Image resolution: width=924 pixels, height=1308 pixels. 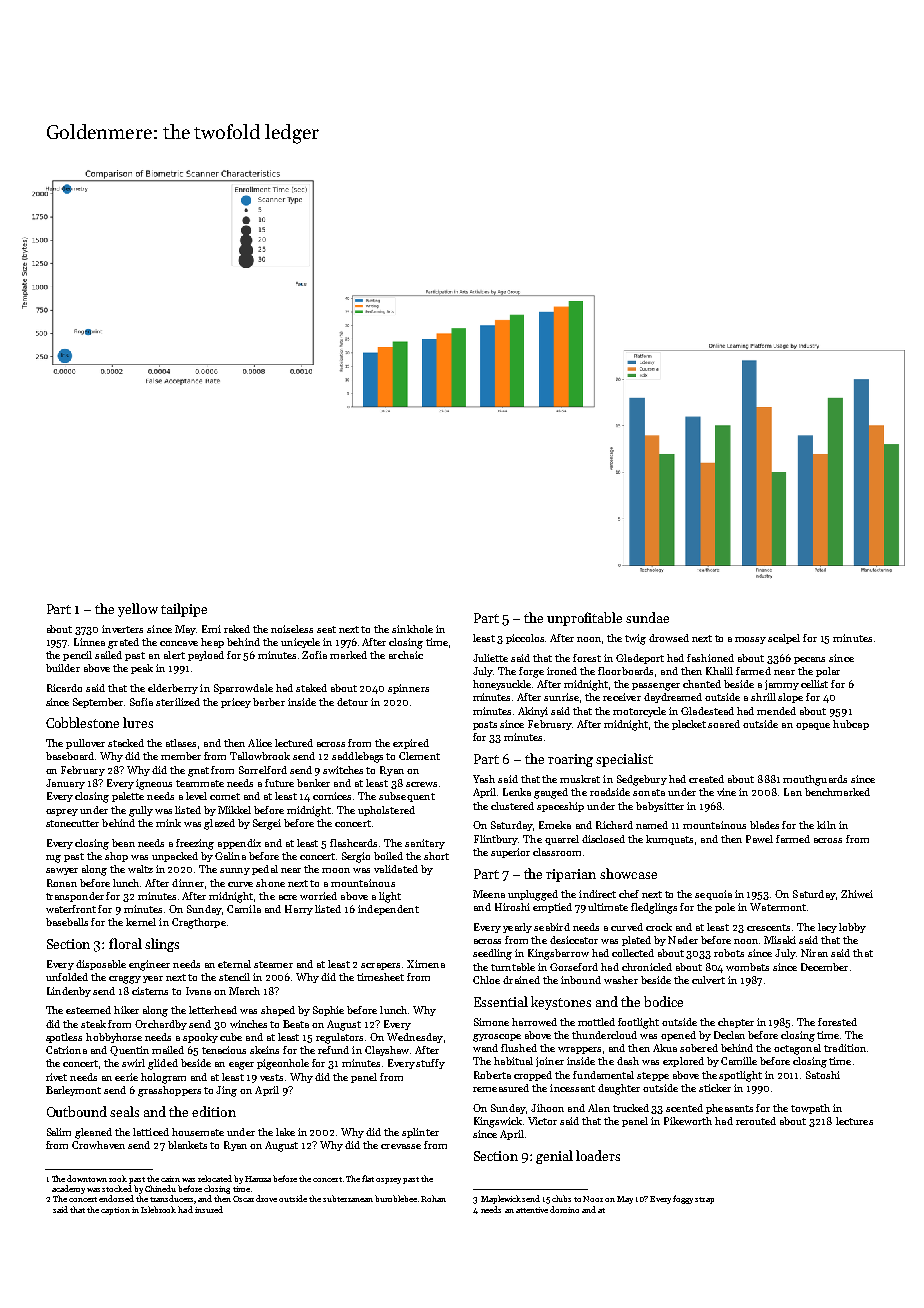 What do you see at coordinates (68, 1189) in the screenshot?
I see `academy` at bounding box center [68, 1189].
